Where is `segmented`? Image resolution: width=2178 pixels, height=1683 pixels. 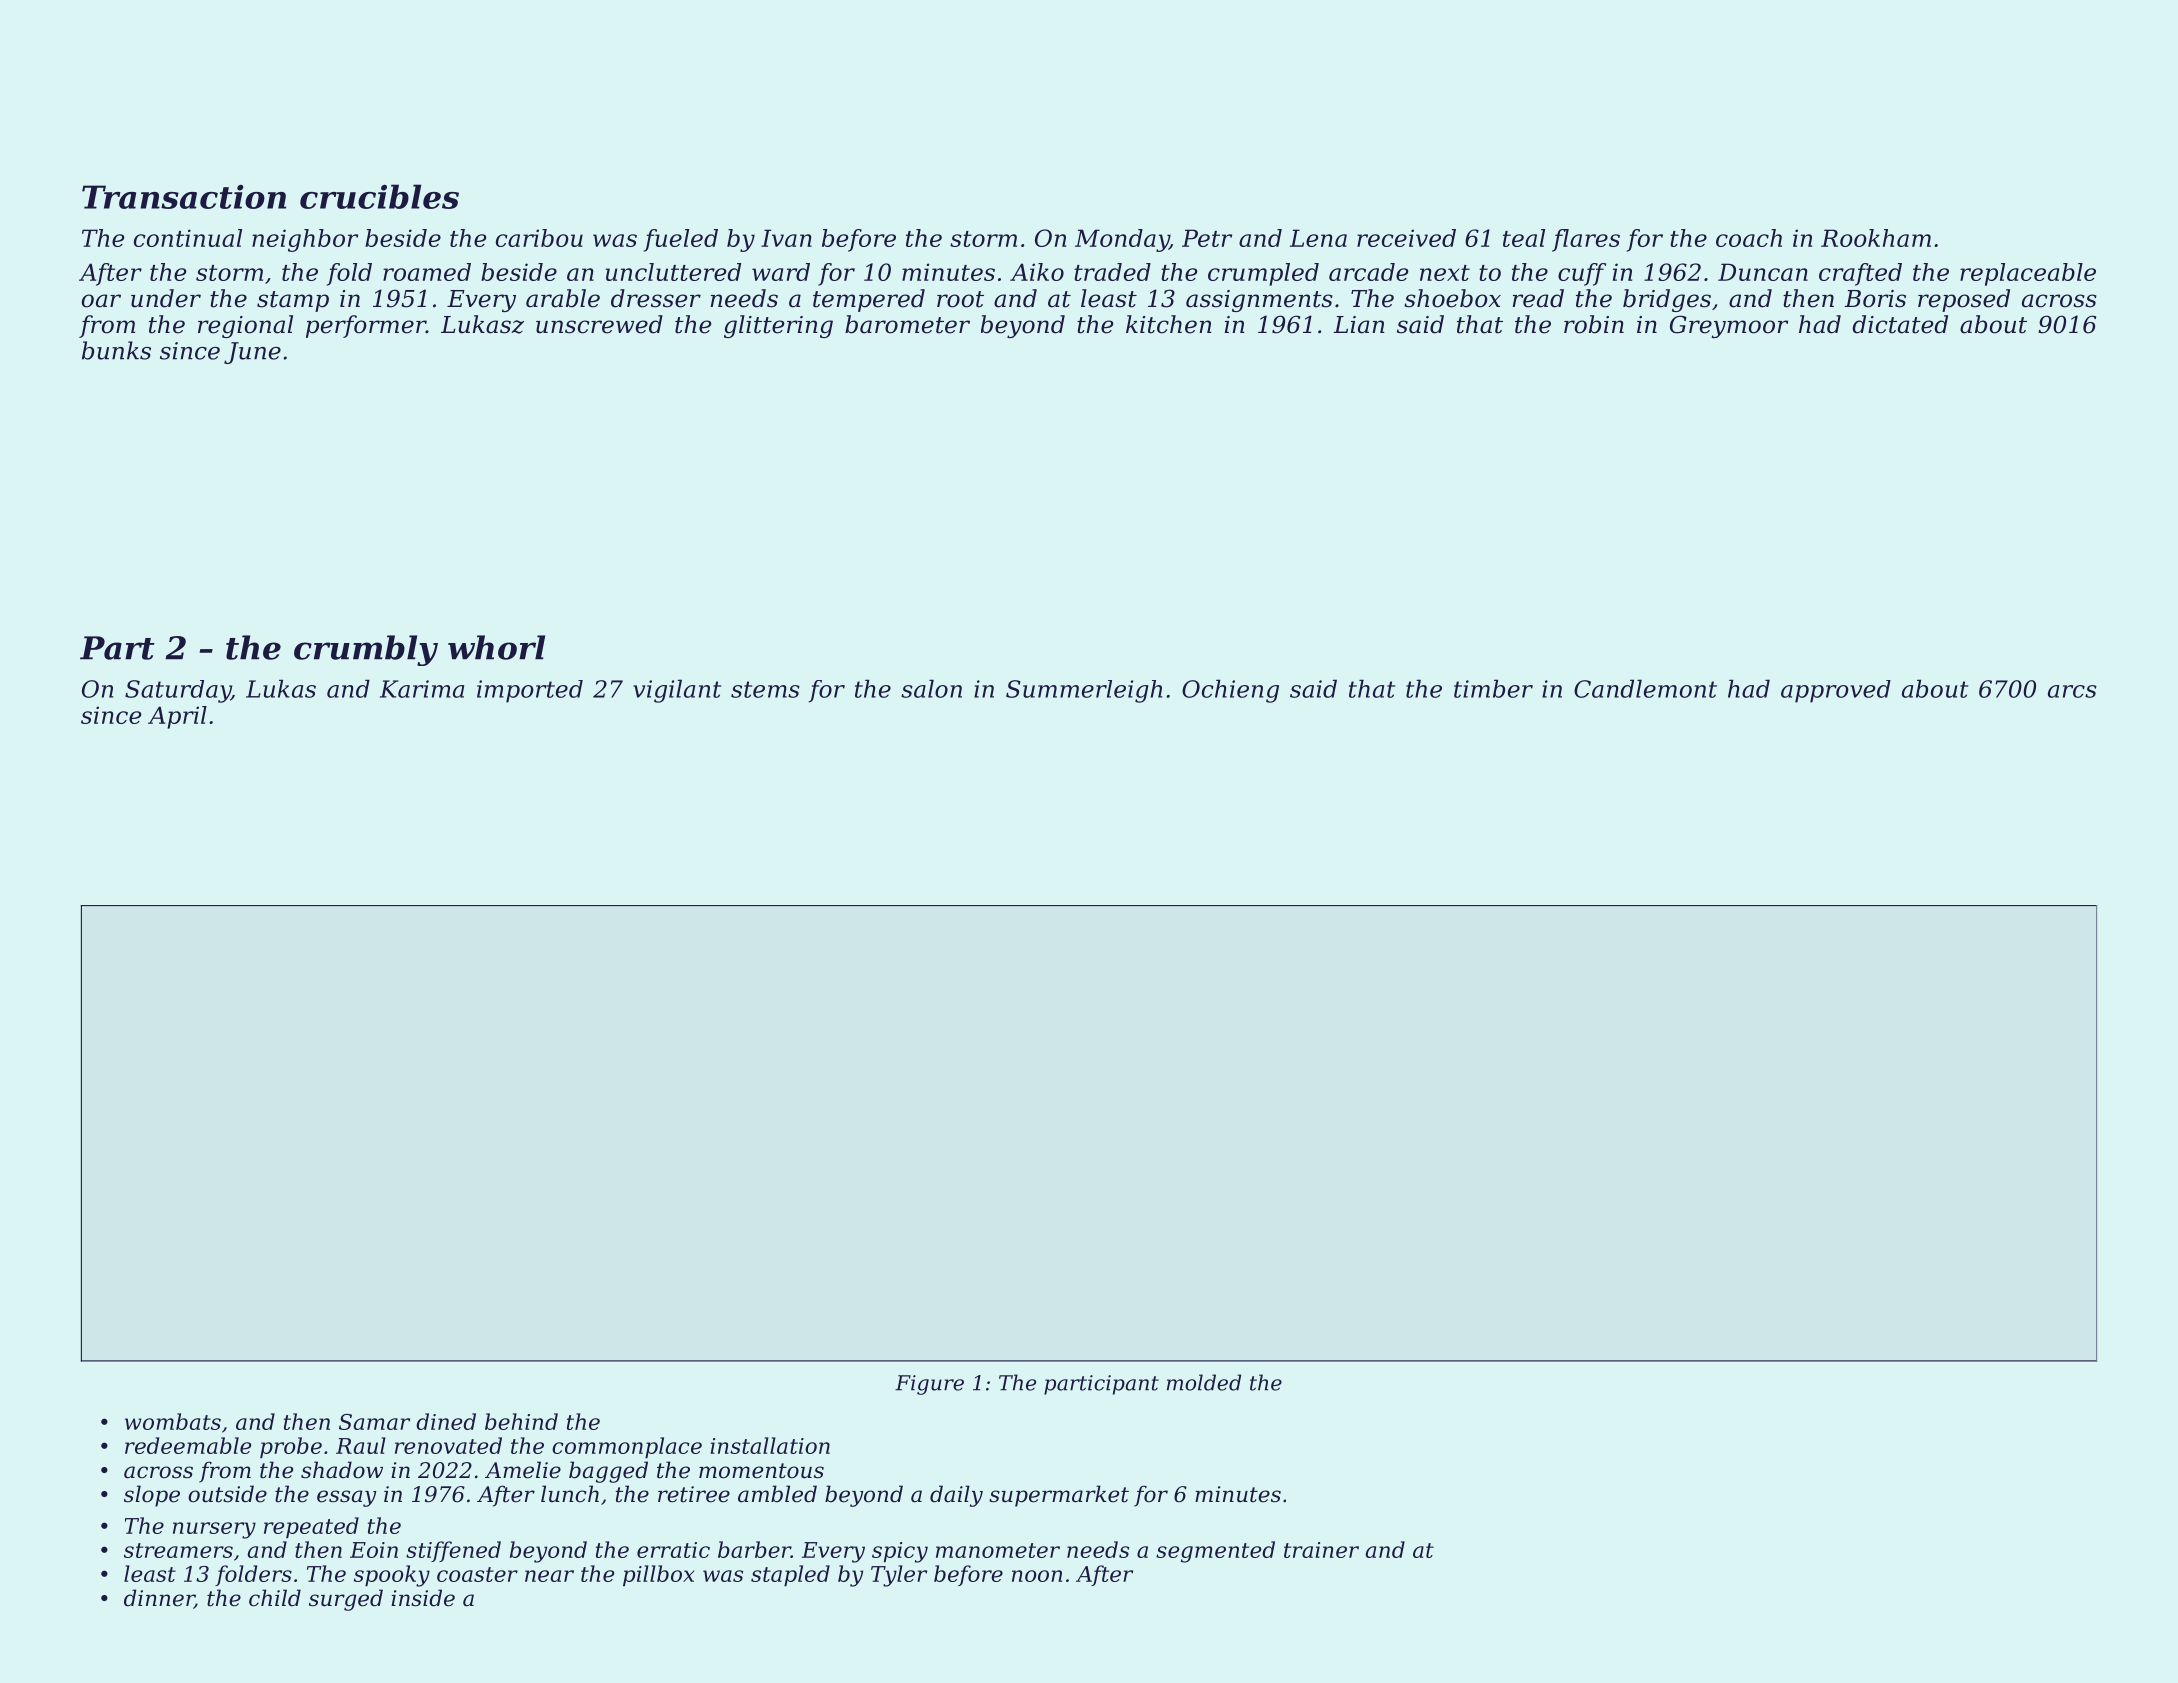 segmented is located at coordinates (1215, 1552).
